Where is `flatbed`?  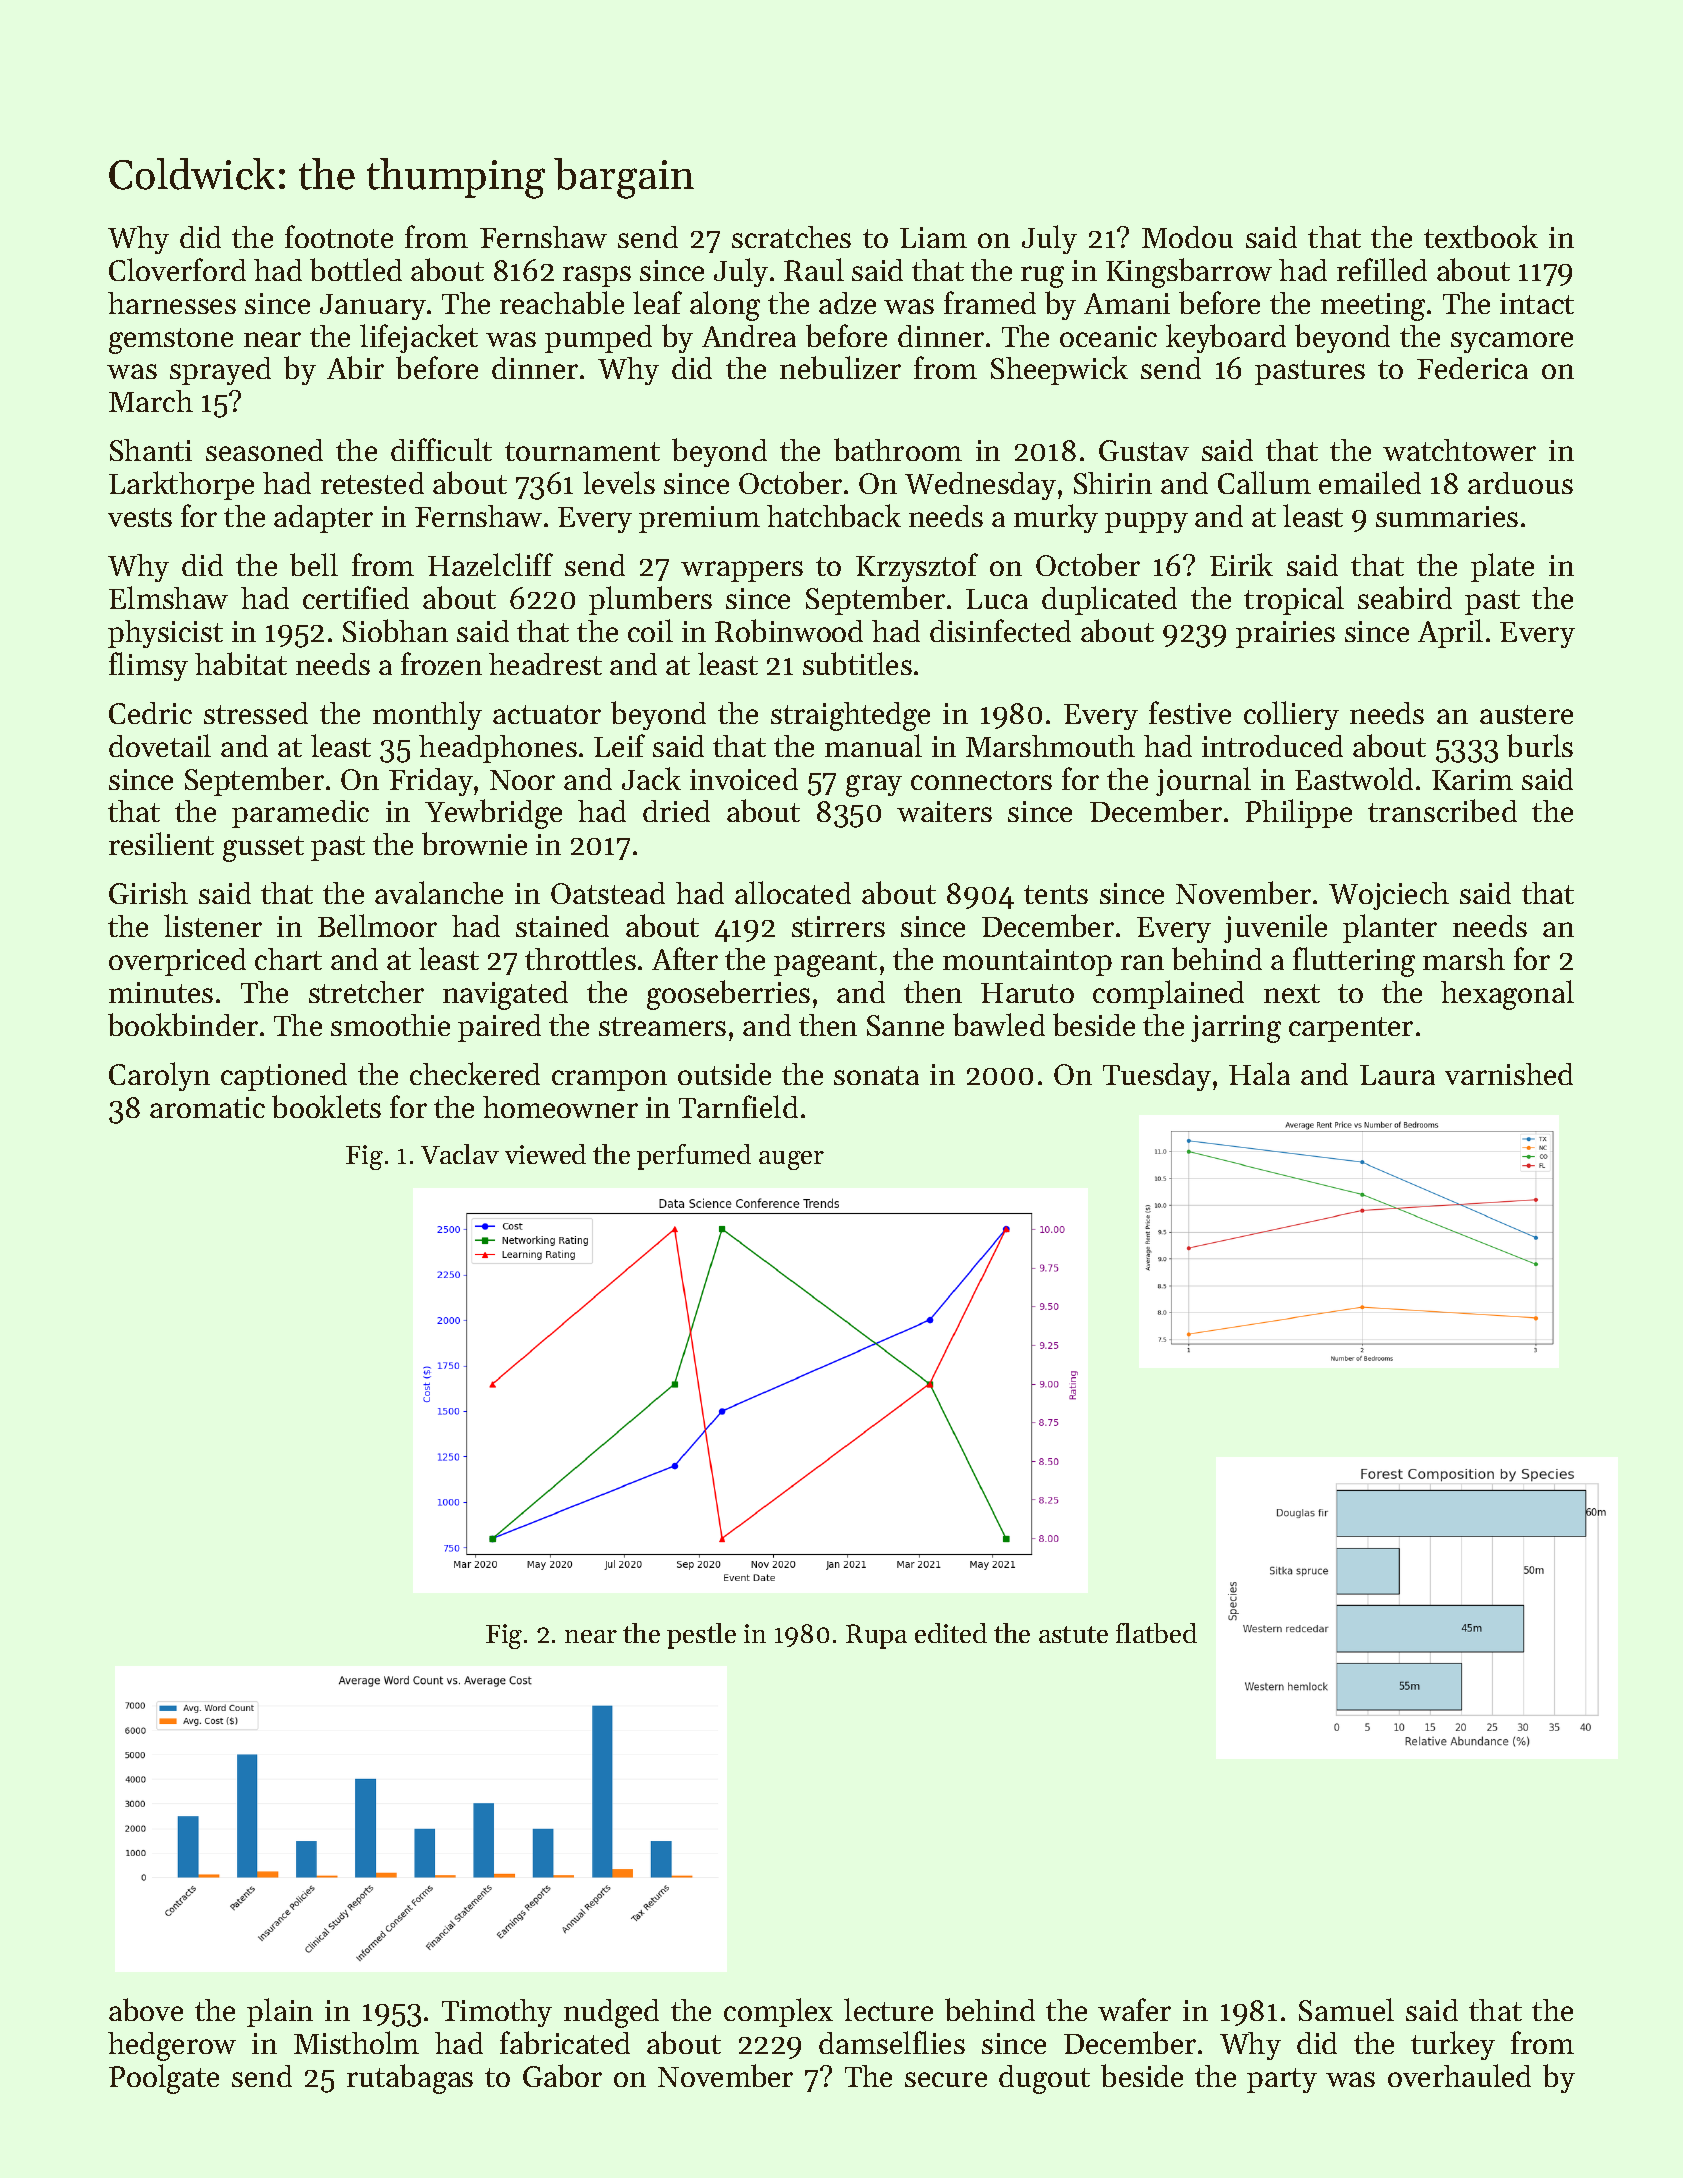
flatbed is located at coordinates (1156, 1633).
